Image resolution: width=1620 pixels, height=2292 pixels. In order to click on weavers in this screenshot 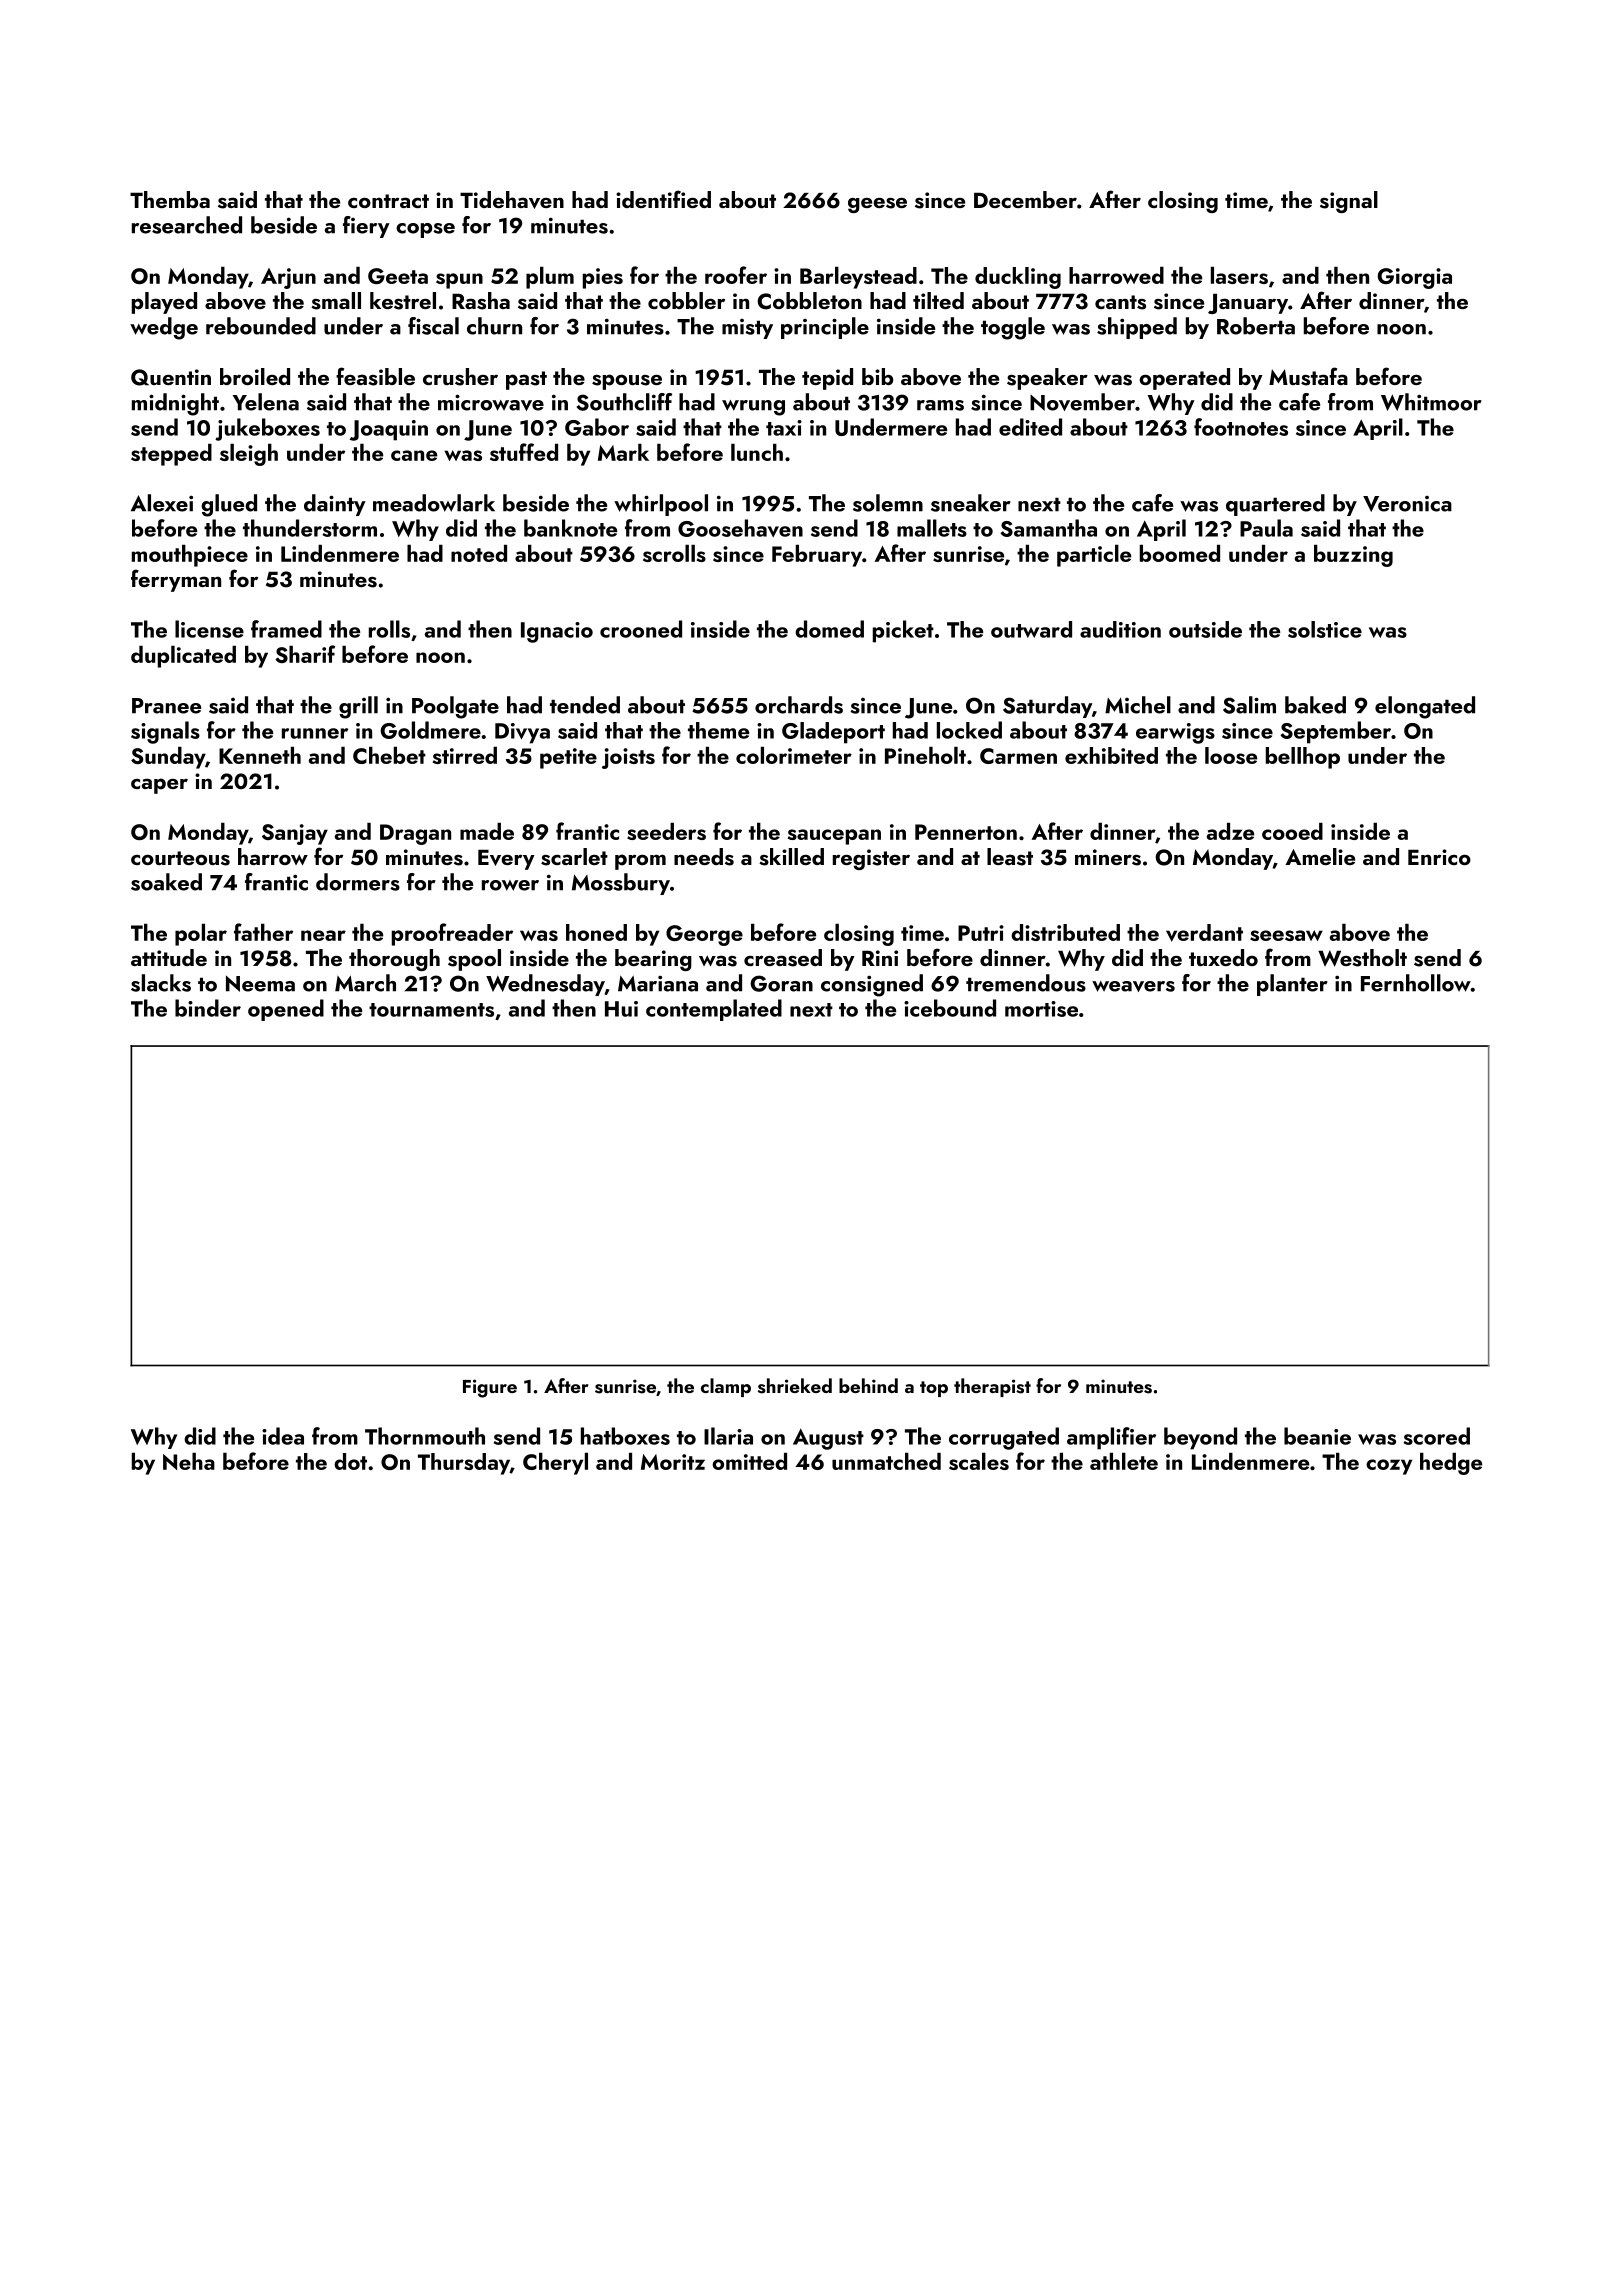, I will do `click(1133, 986)`.
